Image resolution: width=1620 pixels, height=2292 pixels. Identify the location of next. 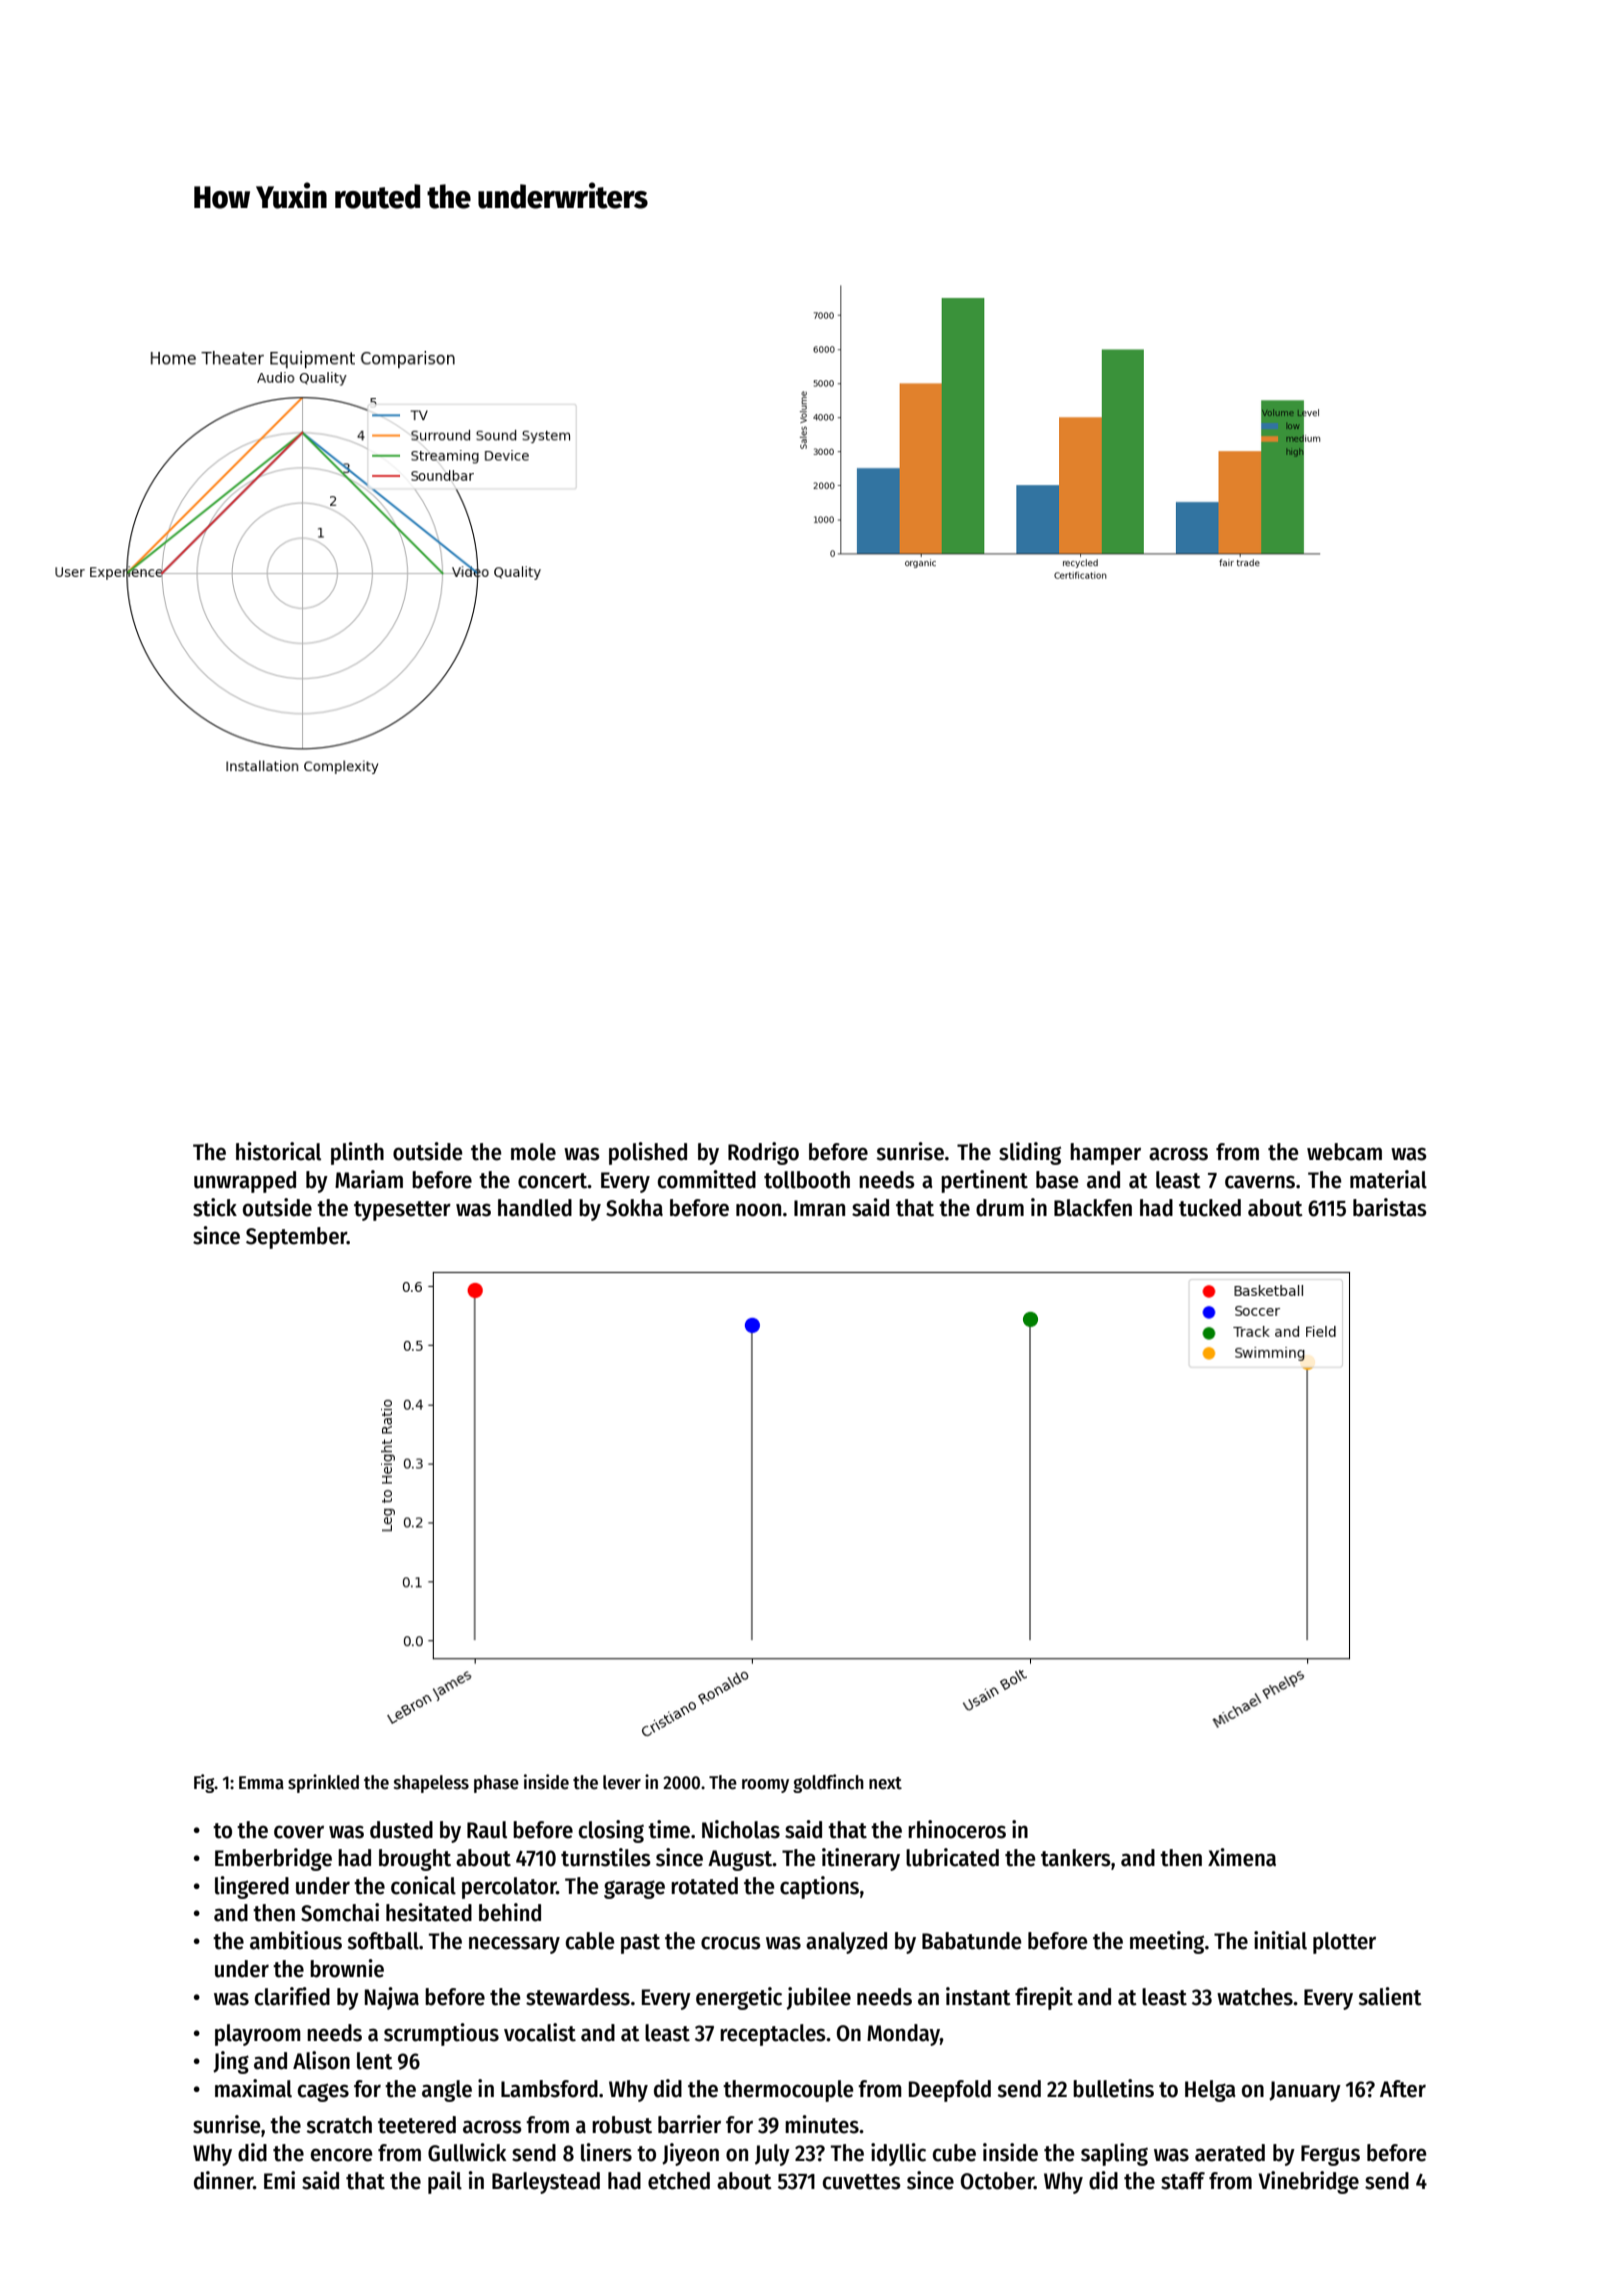
(885, 1783).
